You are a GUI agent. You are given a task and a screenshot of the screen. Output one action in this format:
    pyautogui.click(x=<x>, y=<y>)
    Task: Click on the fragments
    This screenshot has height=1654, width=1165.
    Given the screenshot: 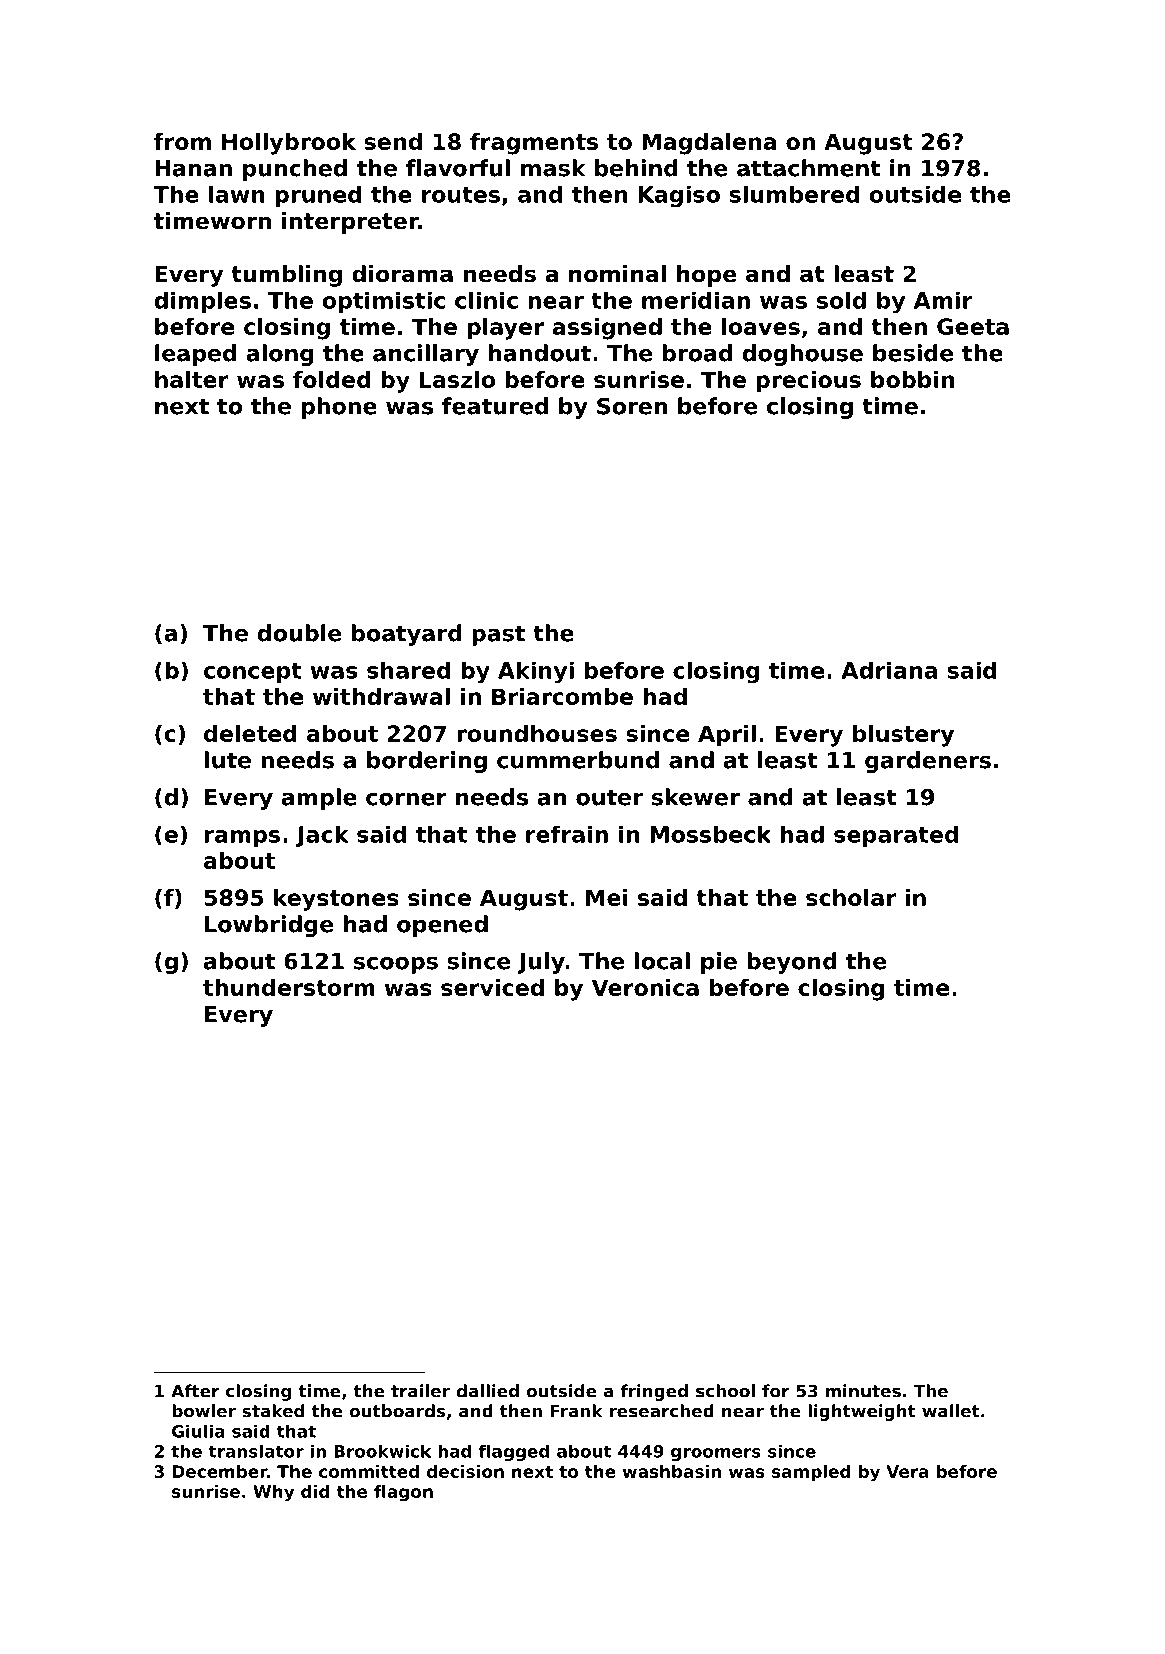 What is the action you would take?
    pyautogui.click(x=534, y=144)
